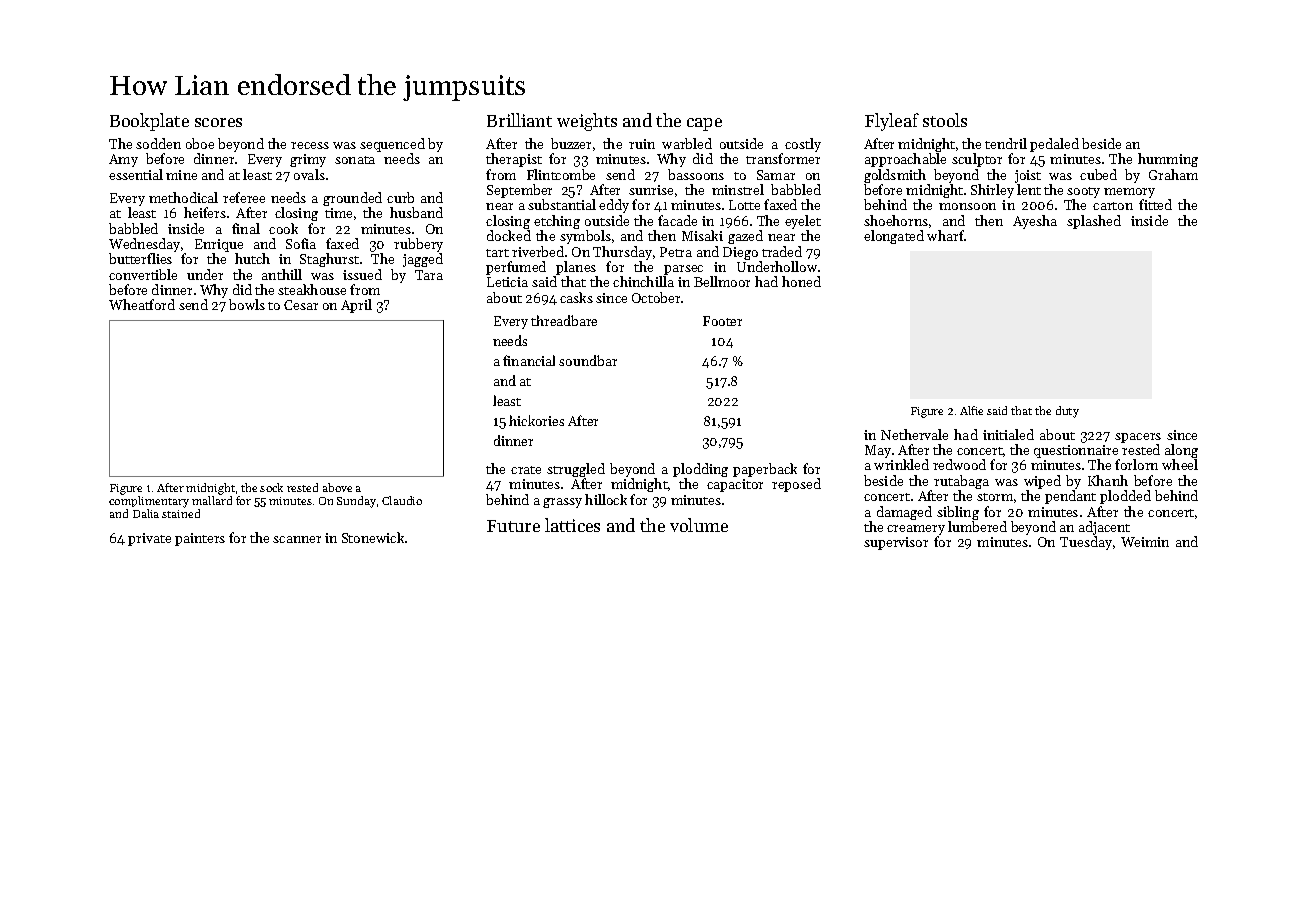 The width and height of the document is (1308, 924). What do you see at coordinates (704, 124) in the document?
I see `cape` at bounding box center [704, 124].
